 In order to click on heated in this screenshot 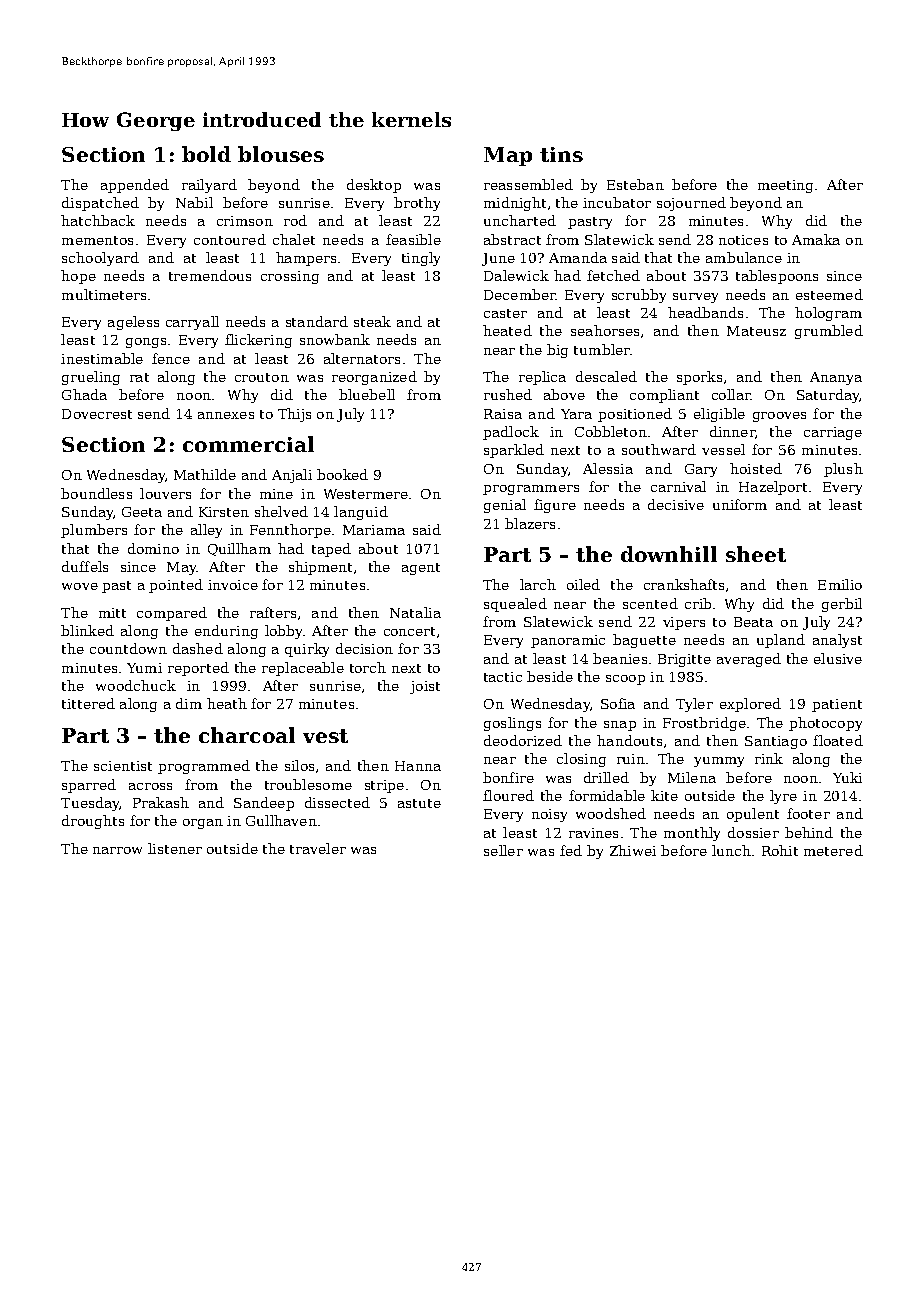, I will do `click(507, 330)`.
